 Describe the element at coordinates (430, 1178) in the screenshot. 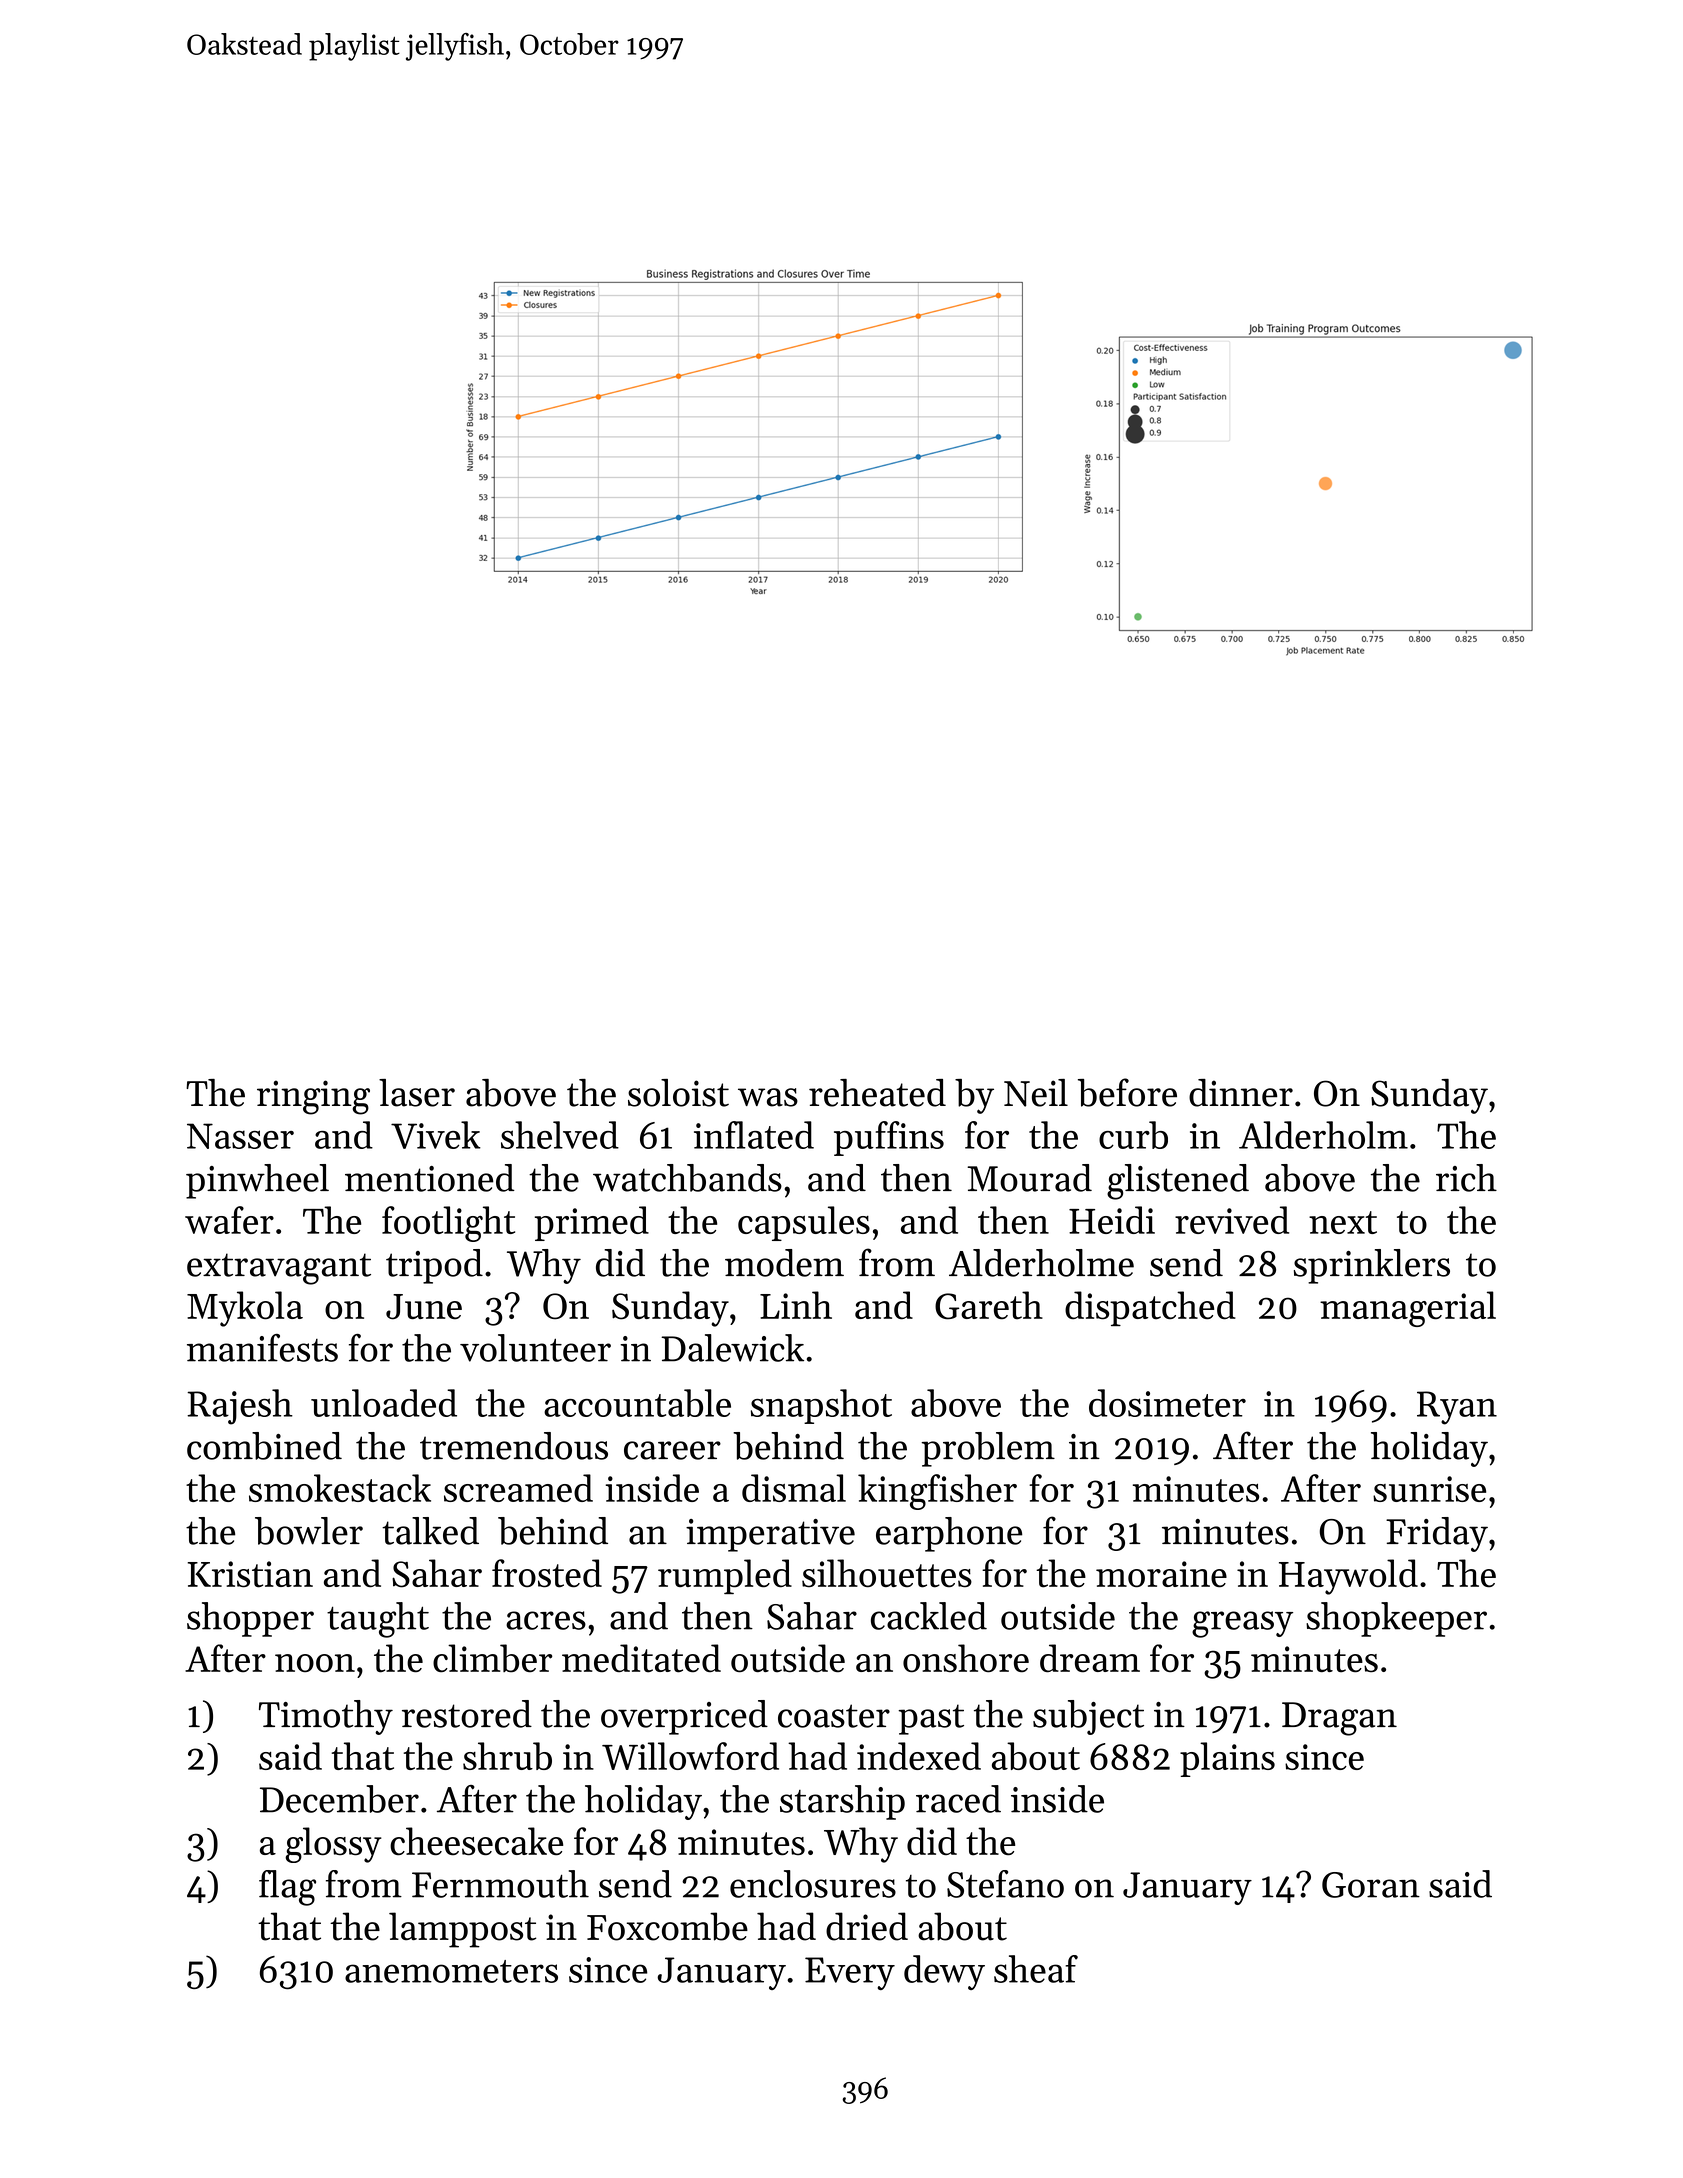

I see `mentioned` at that location.
